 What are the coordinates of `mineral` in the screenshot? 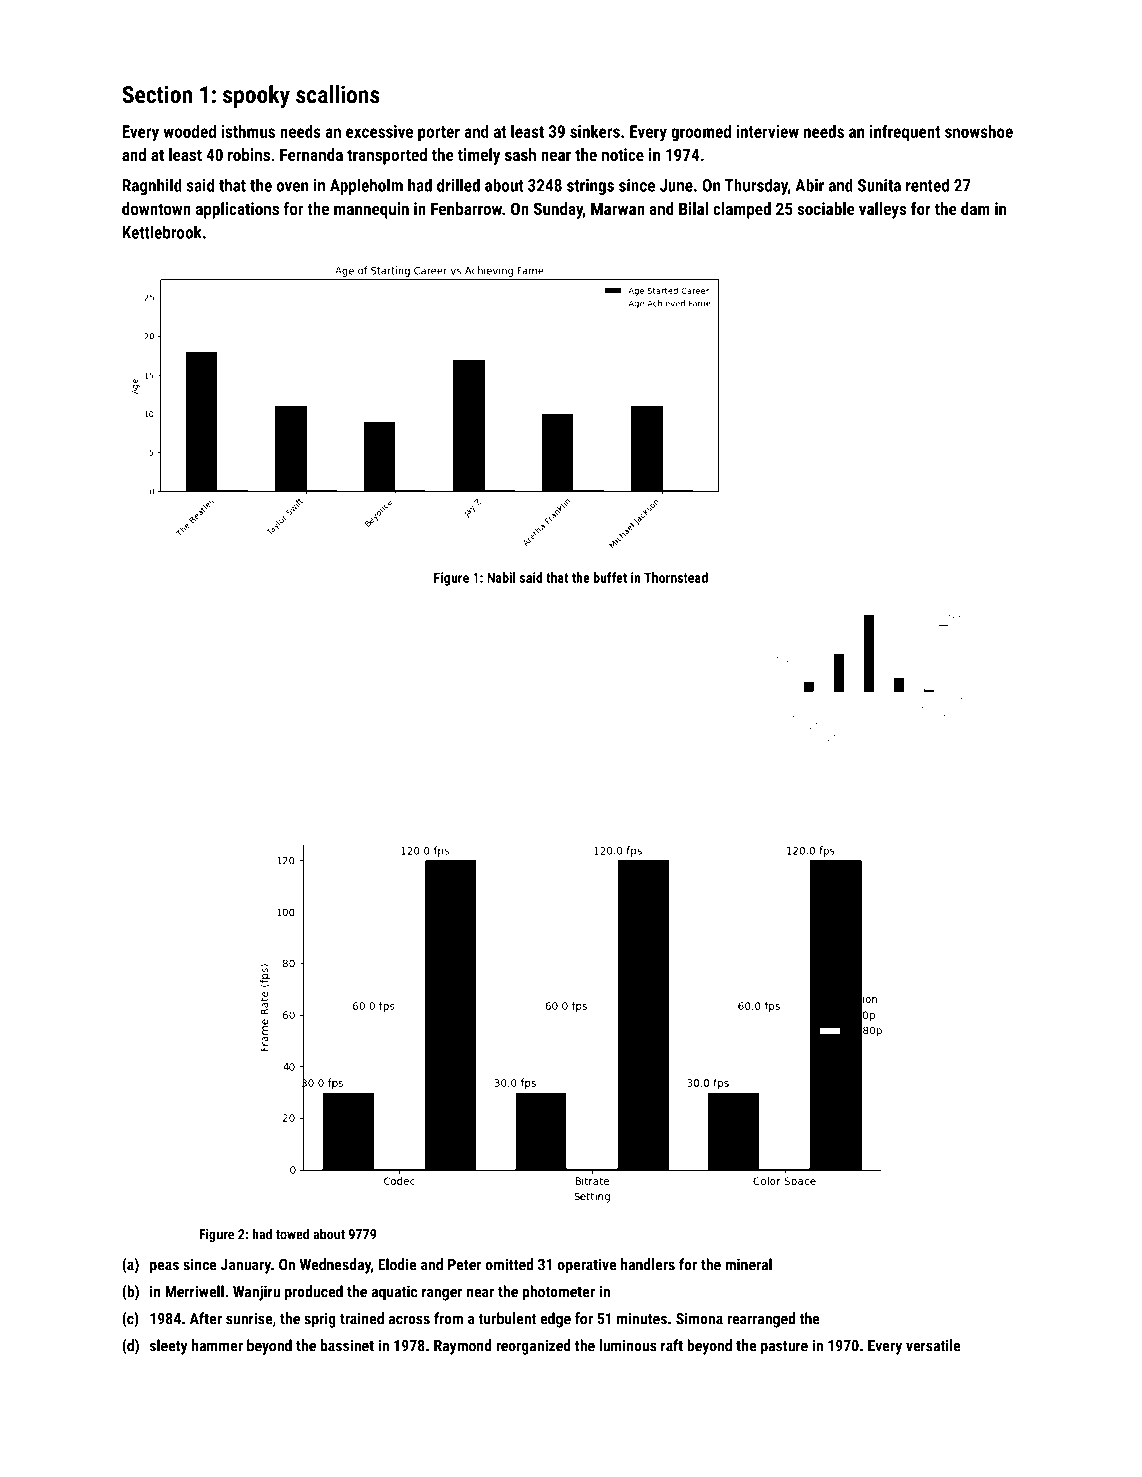 It's located at (748, 1264).
